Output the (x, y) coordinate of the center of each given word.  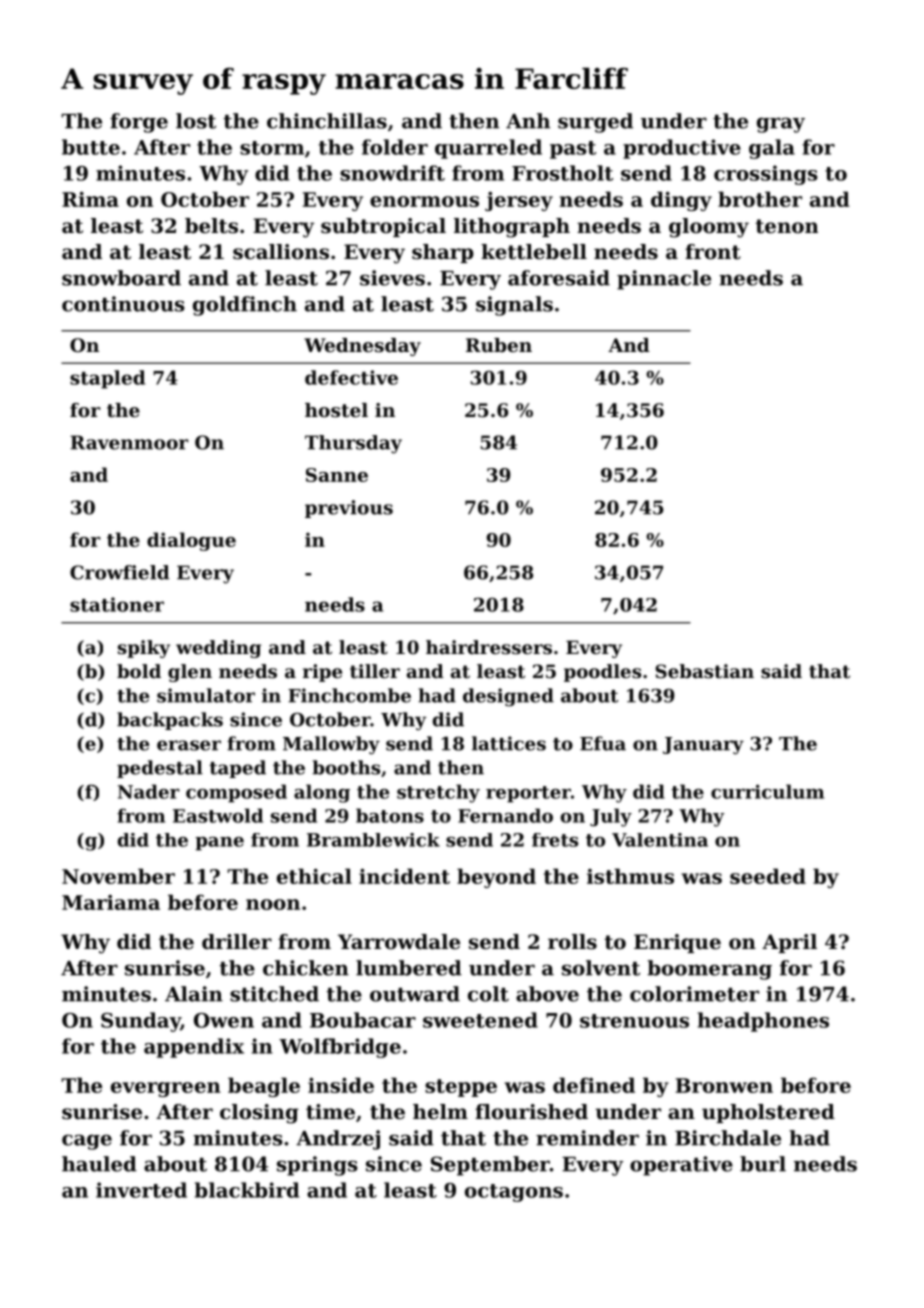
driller (237, 942)
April (789, 943)
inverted (141, 1190)
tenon (786, 226)
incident (404, 876)
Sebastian (704, 671)
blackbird (247, 1190)
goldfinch (245, 306)
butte (91, 147)
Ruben (499, 345)
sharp (443, 253)
